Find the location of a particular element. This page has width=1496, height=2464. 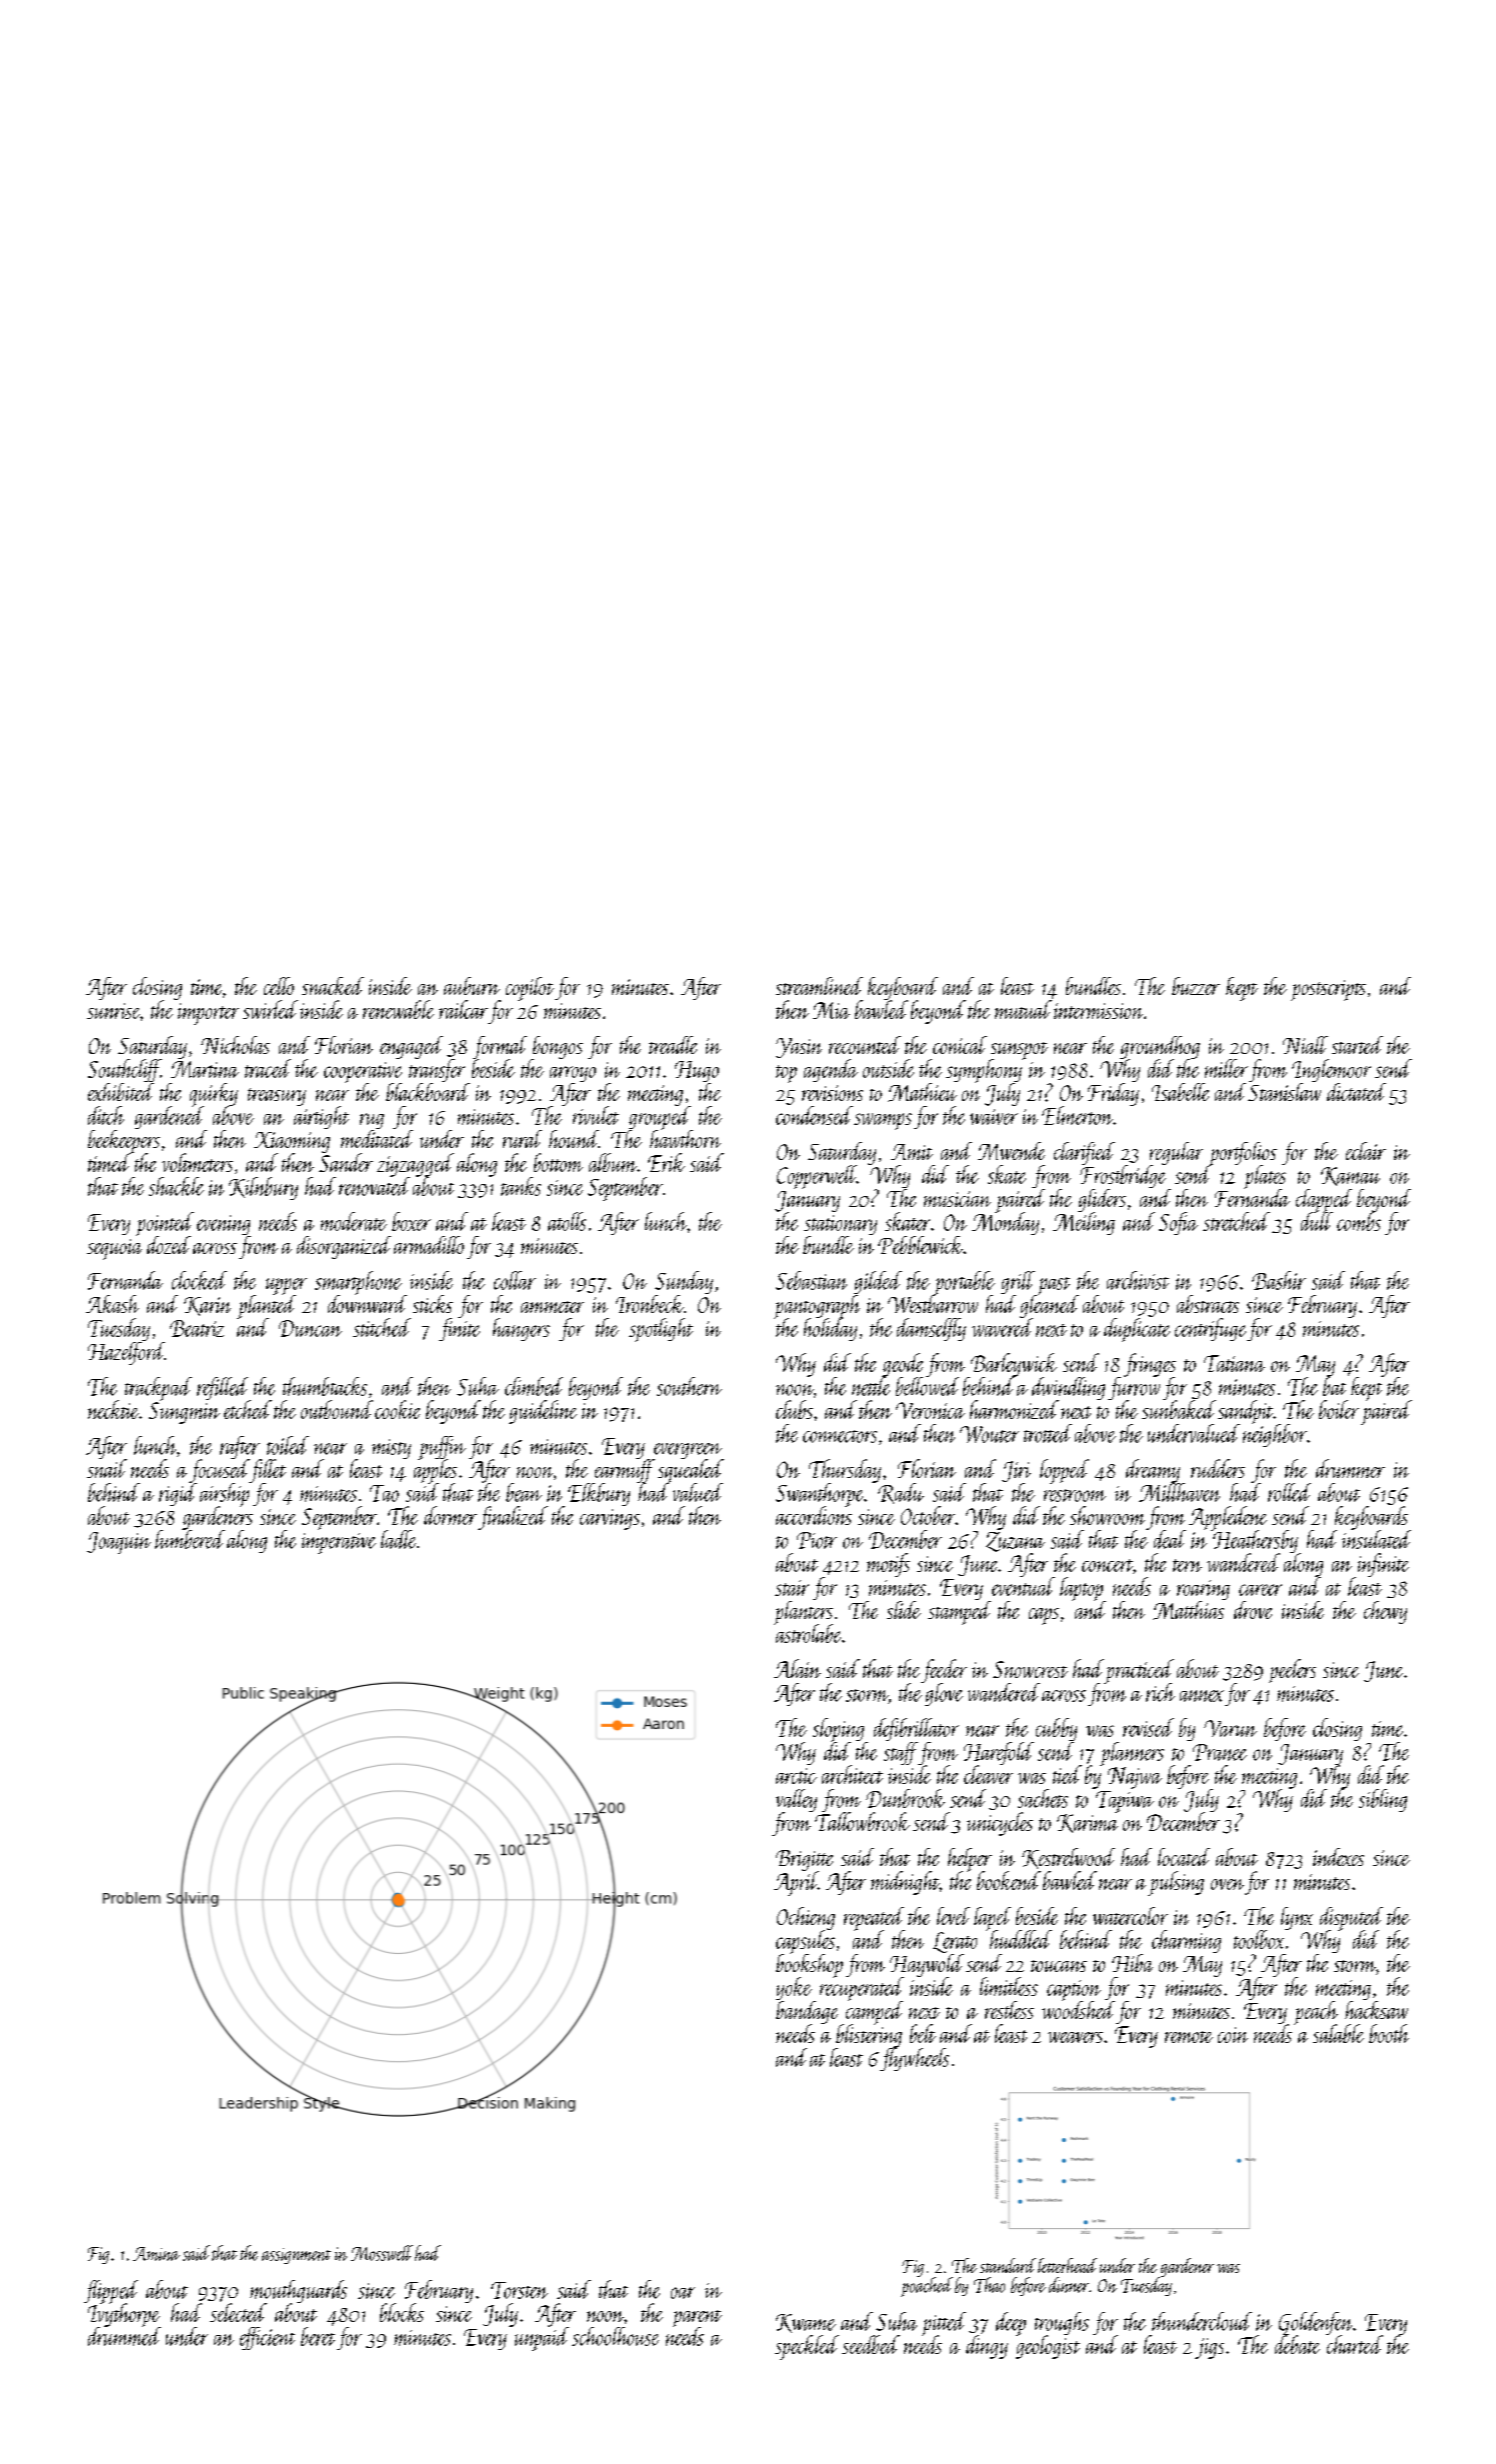

lumbered is located at coordinates (190, 1539).
